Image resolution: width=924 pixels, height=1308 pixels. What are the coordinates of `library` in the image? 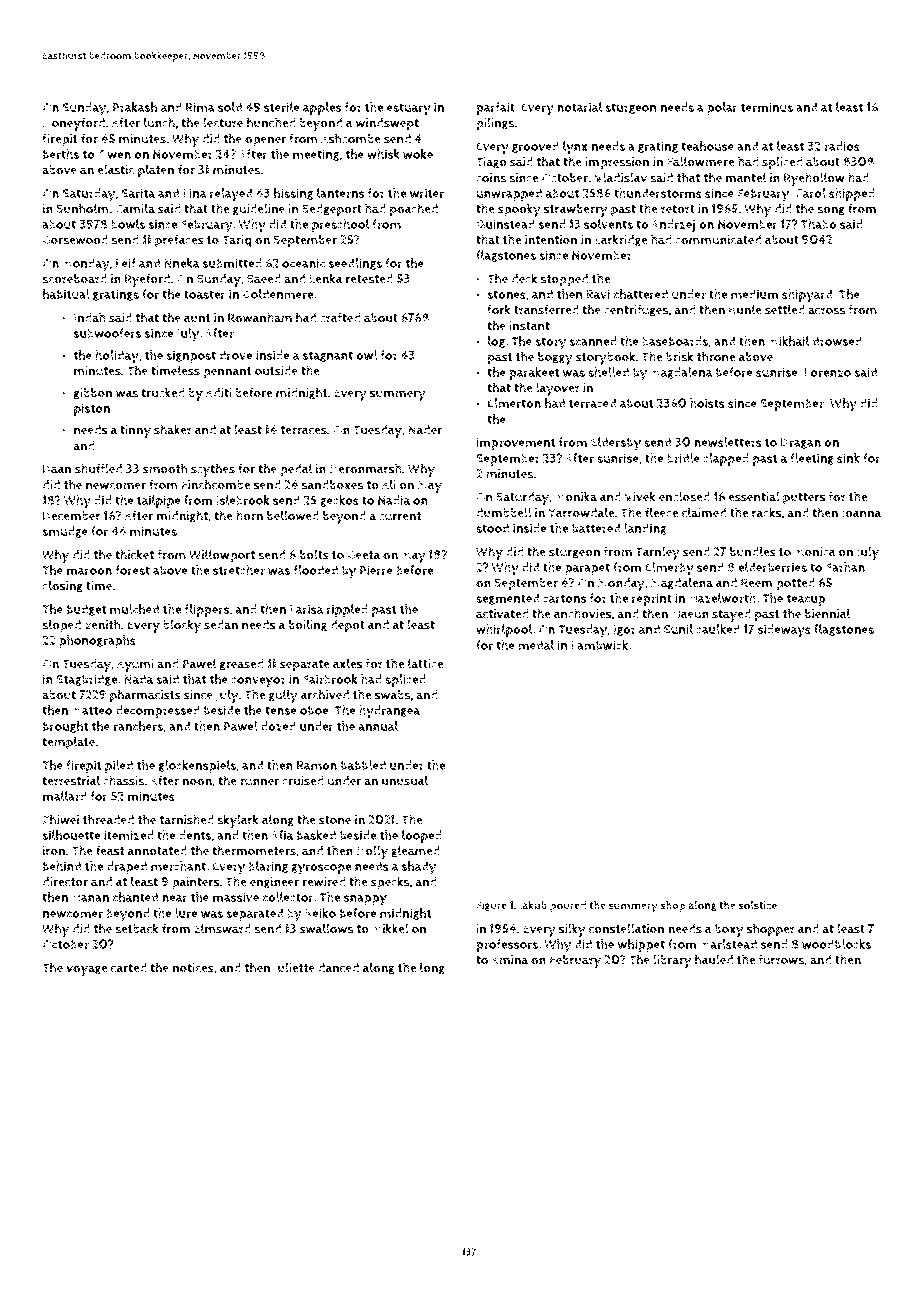 It's located at (672, 961).
